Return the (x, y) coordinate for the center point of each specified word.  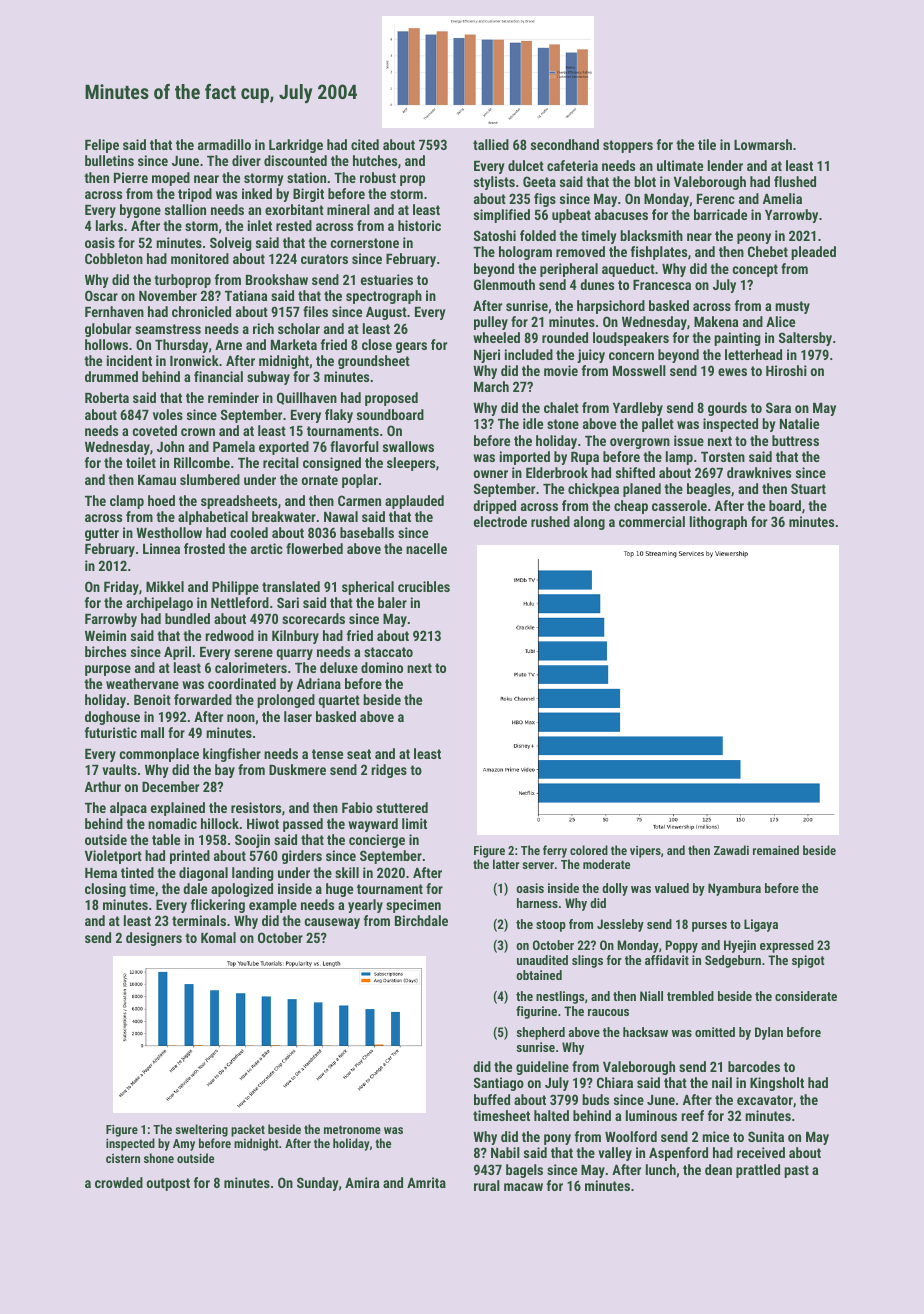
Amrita (426, 1182)
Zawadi (731, 850)
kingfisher (232, 755)
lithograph (718, 523)
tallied (491, 144)
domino (382, 667)
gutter (102, 534)
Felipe (102, 146)
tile (707, 144)
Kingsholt (777, 1084)
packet (248, 1130)
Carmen (359, 500)
